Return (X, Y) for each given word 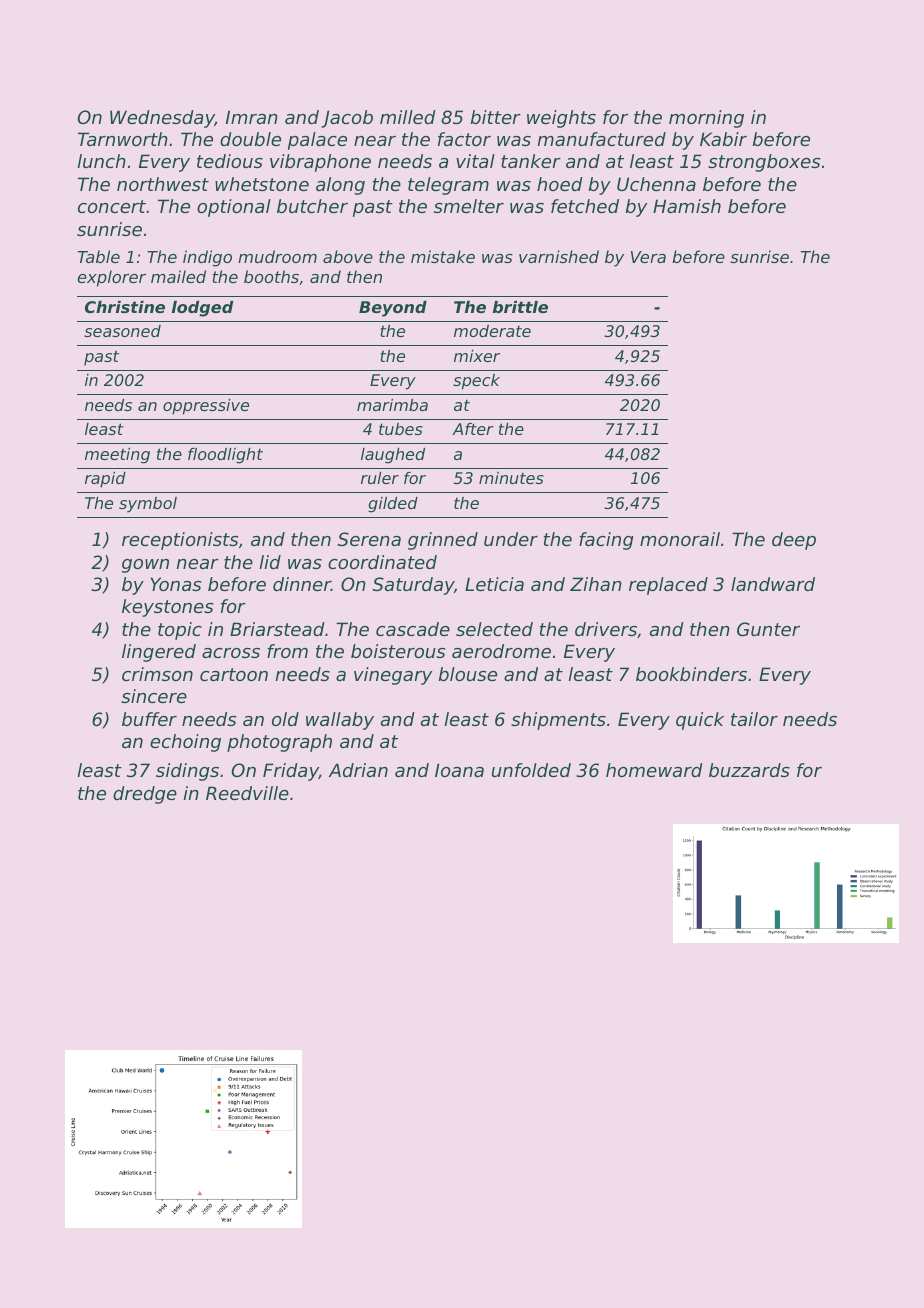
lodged (202, 309)
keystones (167, 608)
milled (408, 117)
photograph (279, 743)
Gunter (768, 629)
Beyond (393, 309)
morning (706, 119)
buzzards (749, 770)
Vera (648, 257)
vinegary (393, 676)
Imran (252, 117)
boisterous (398, 651)
